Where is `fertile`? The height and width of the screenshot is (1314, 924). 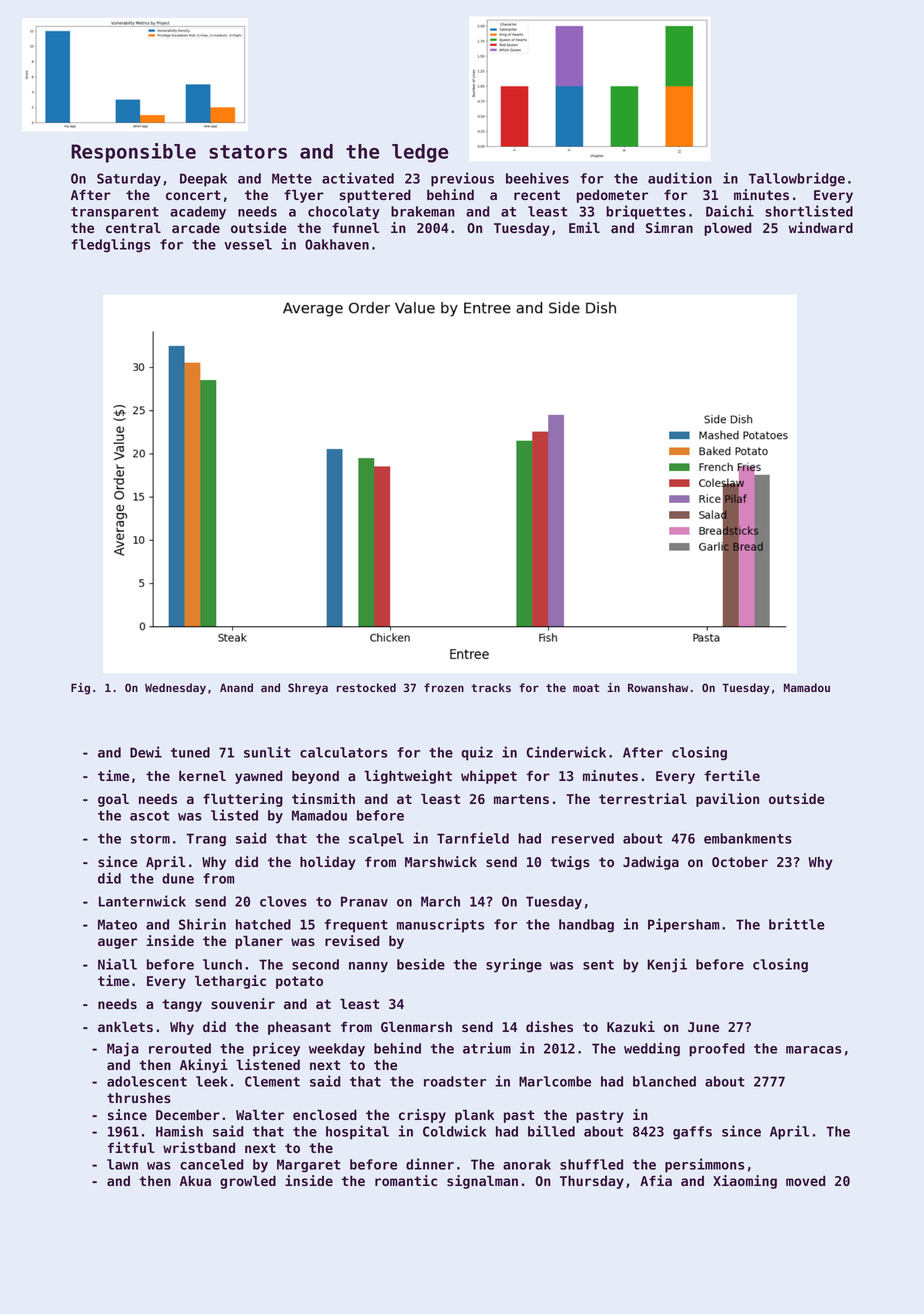 fertile is located at coordinates (732, 775).
